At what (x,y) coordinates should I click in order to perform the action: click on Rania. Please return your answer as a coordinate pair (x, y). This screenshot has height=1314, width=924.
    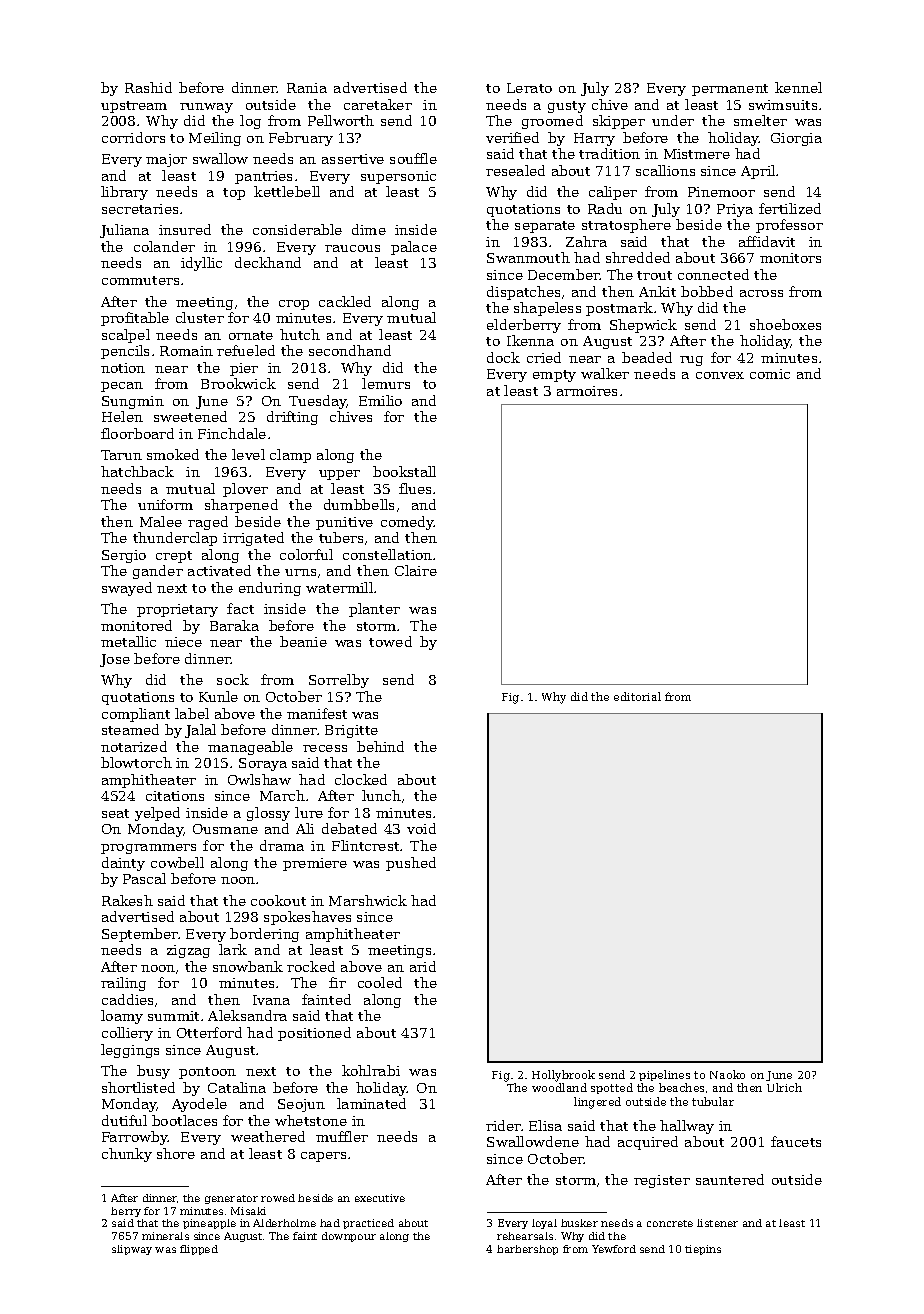
    Looking at the image, I should click on (307, 88).
